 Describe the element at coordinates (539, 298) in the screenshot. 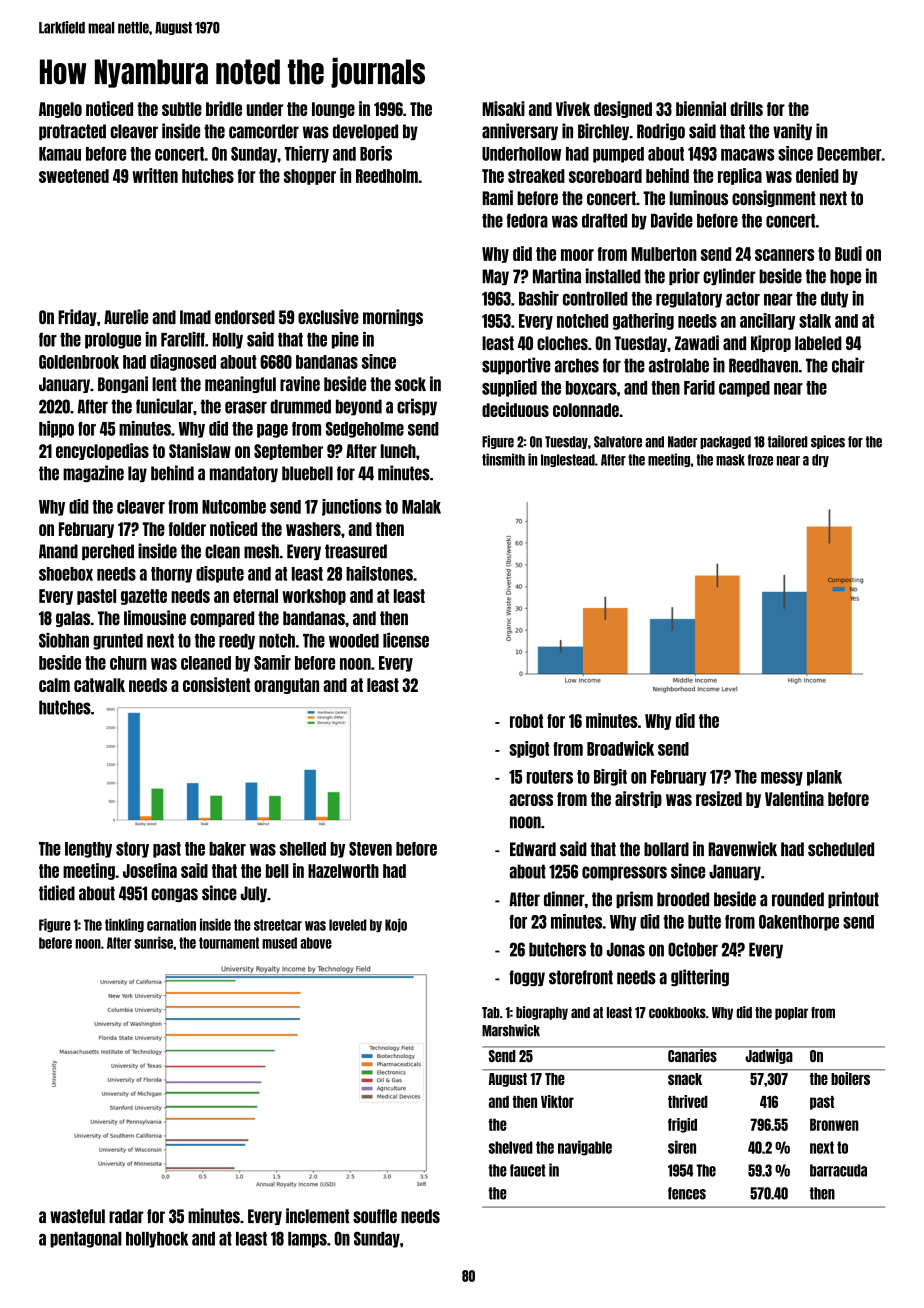

I see `Bashir` at that location.
